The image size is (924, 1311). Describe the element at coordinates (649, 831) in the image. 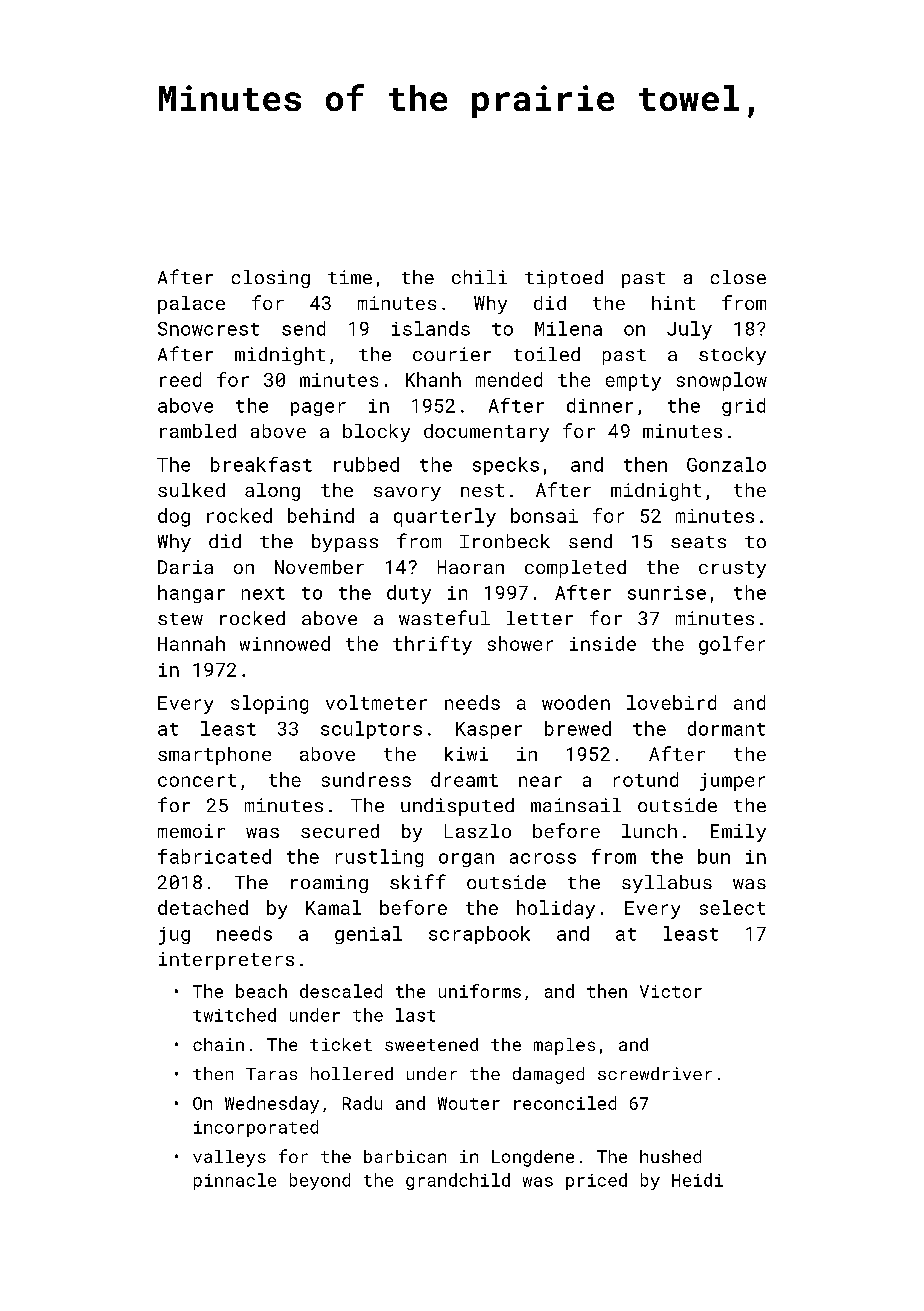

I see `lunch` at that location.
